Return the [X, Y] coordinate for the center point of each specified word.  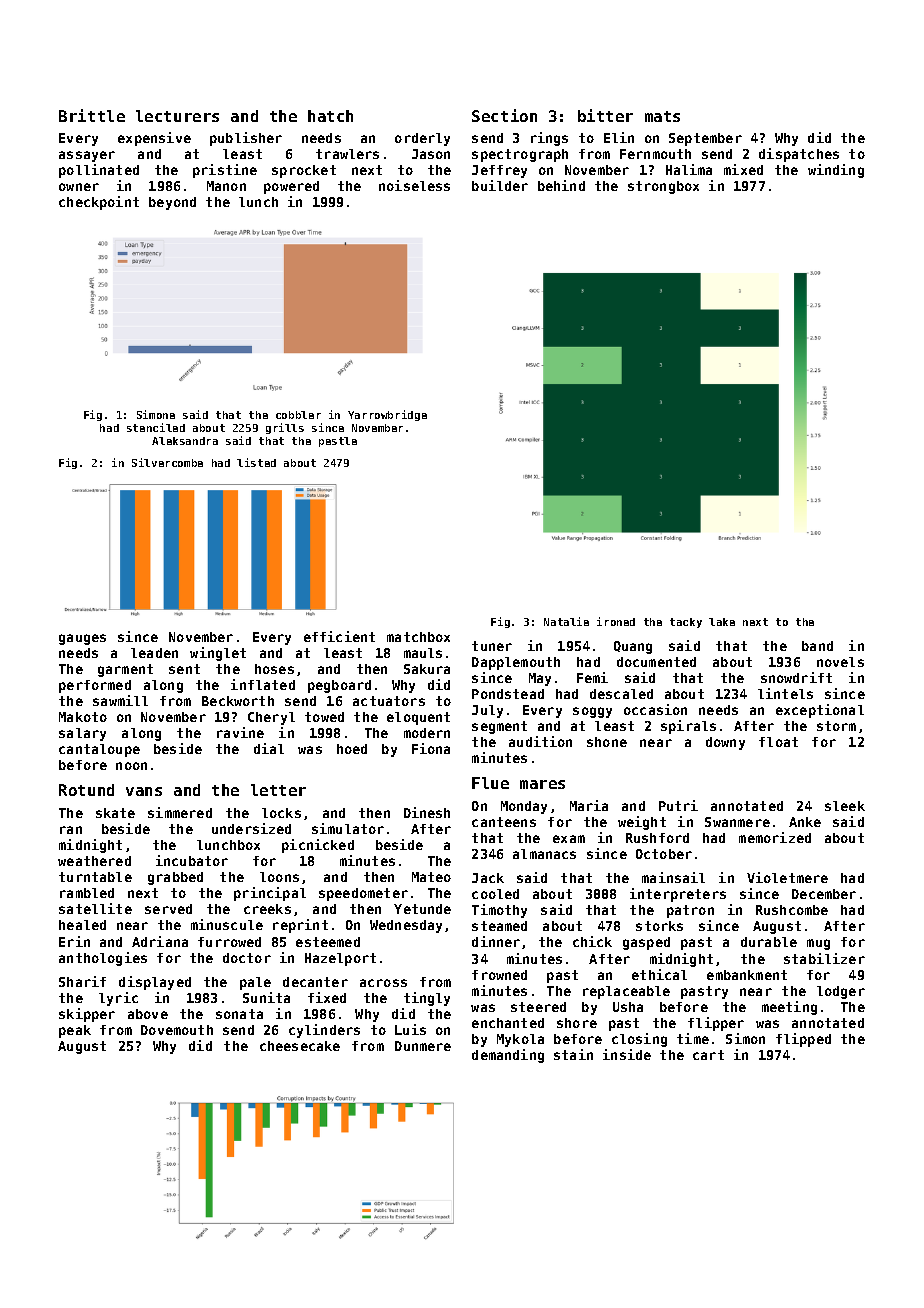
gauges [82, 639]
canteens [504, 822]
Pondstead [508, 694]
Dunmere [423, 1046]
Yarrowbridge [387, 415]
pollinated [99, 171]
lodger [841, 992]
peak [75, 1031]
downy [725, 743]
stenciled [156, 427]
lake [722, 622]
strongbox [663, 187]
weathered [94, 861]
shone [607, 742]
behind [561, 185]
